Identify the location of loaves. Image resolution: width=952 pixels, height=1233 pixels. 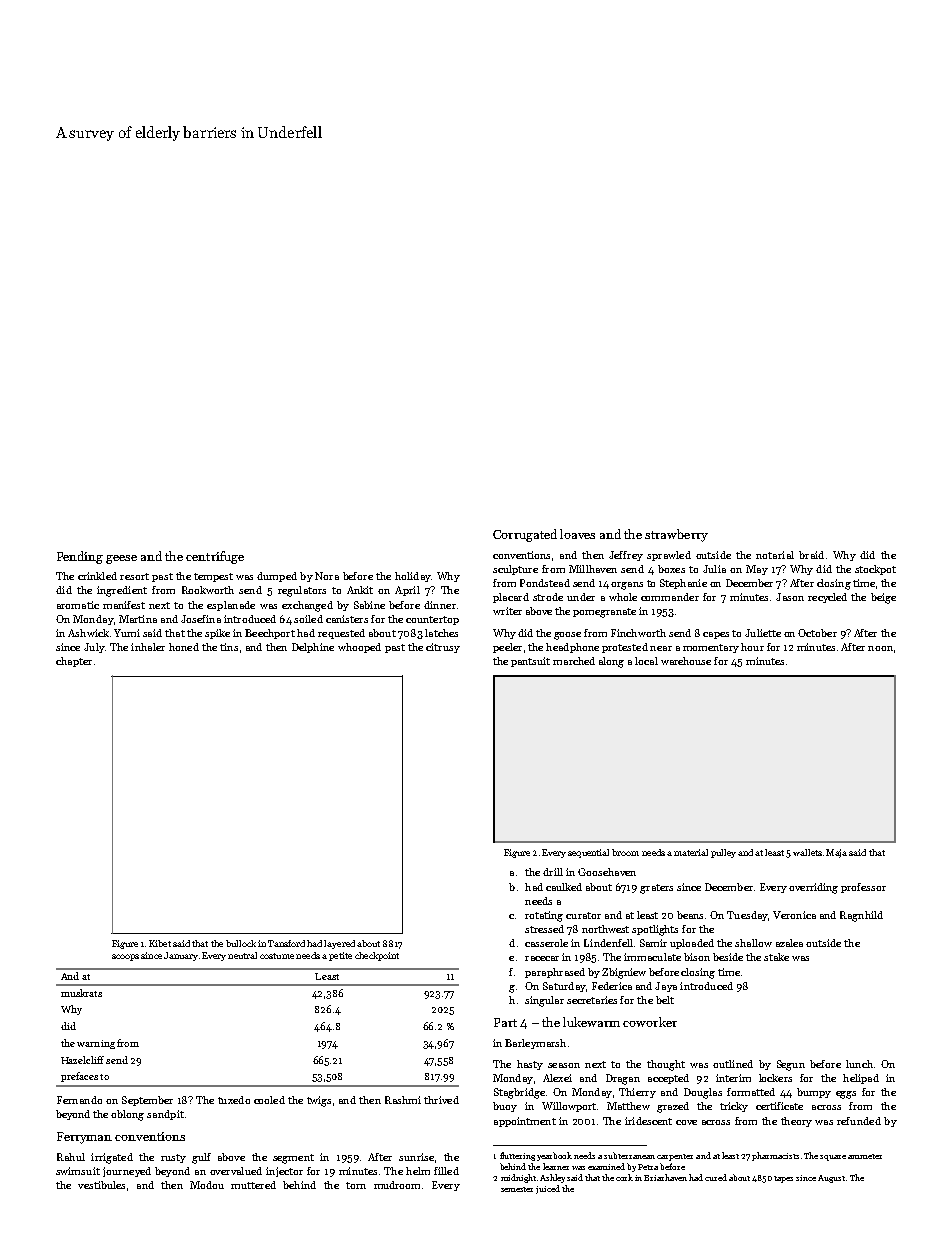
(577, 534).
